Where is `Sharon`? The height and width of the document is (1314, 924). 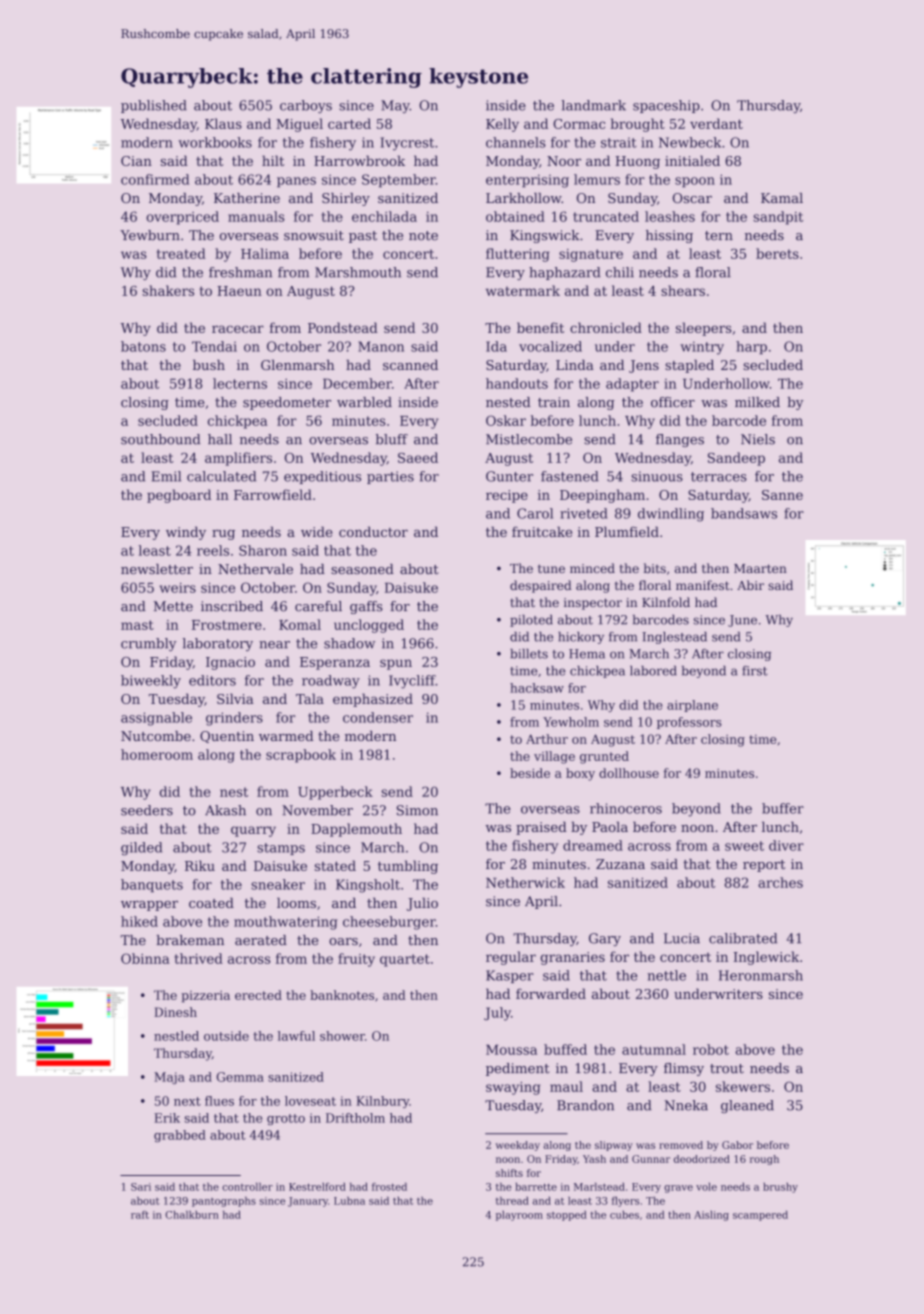 Sharon is located at coordinates (263, 550).
